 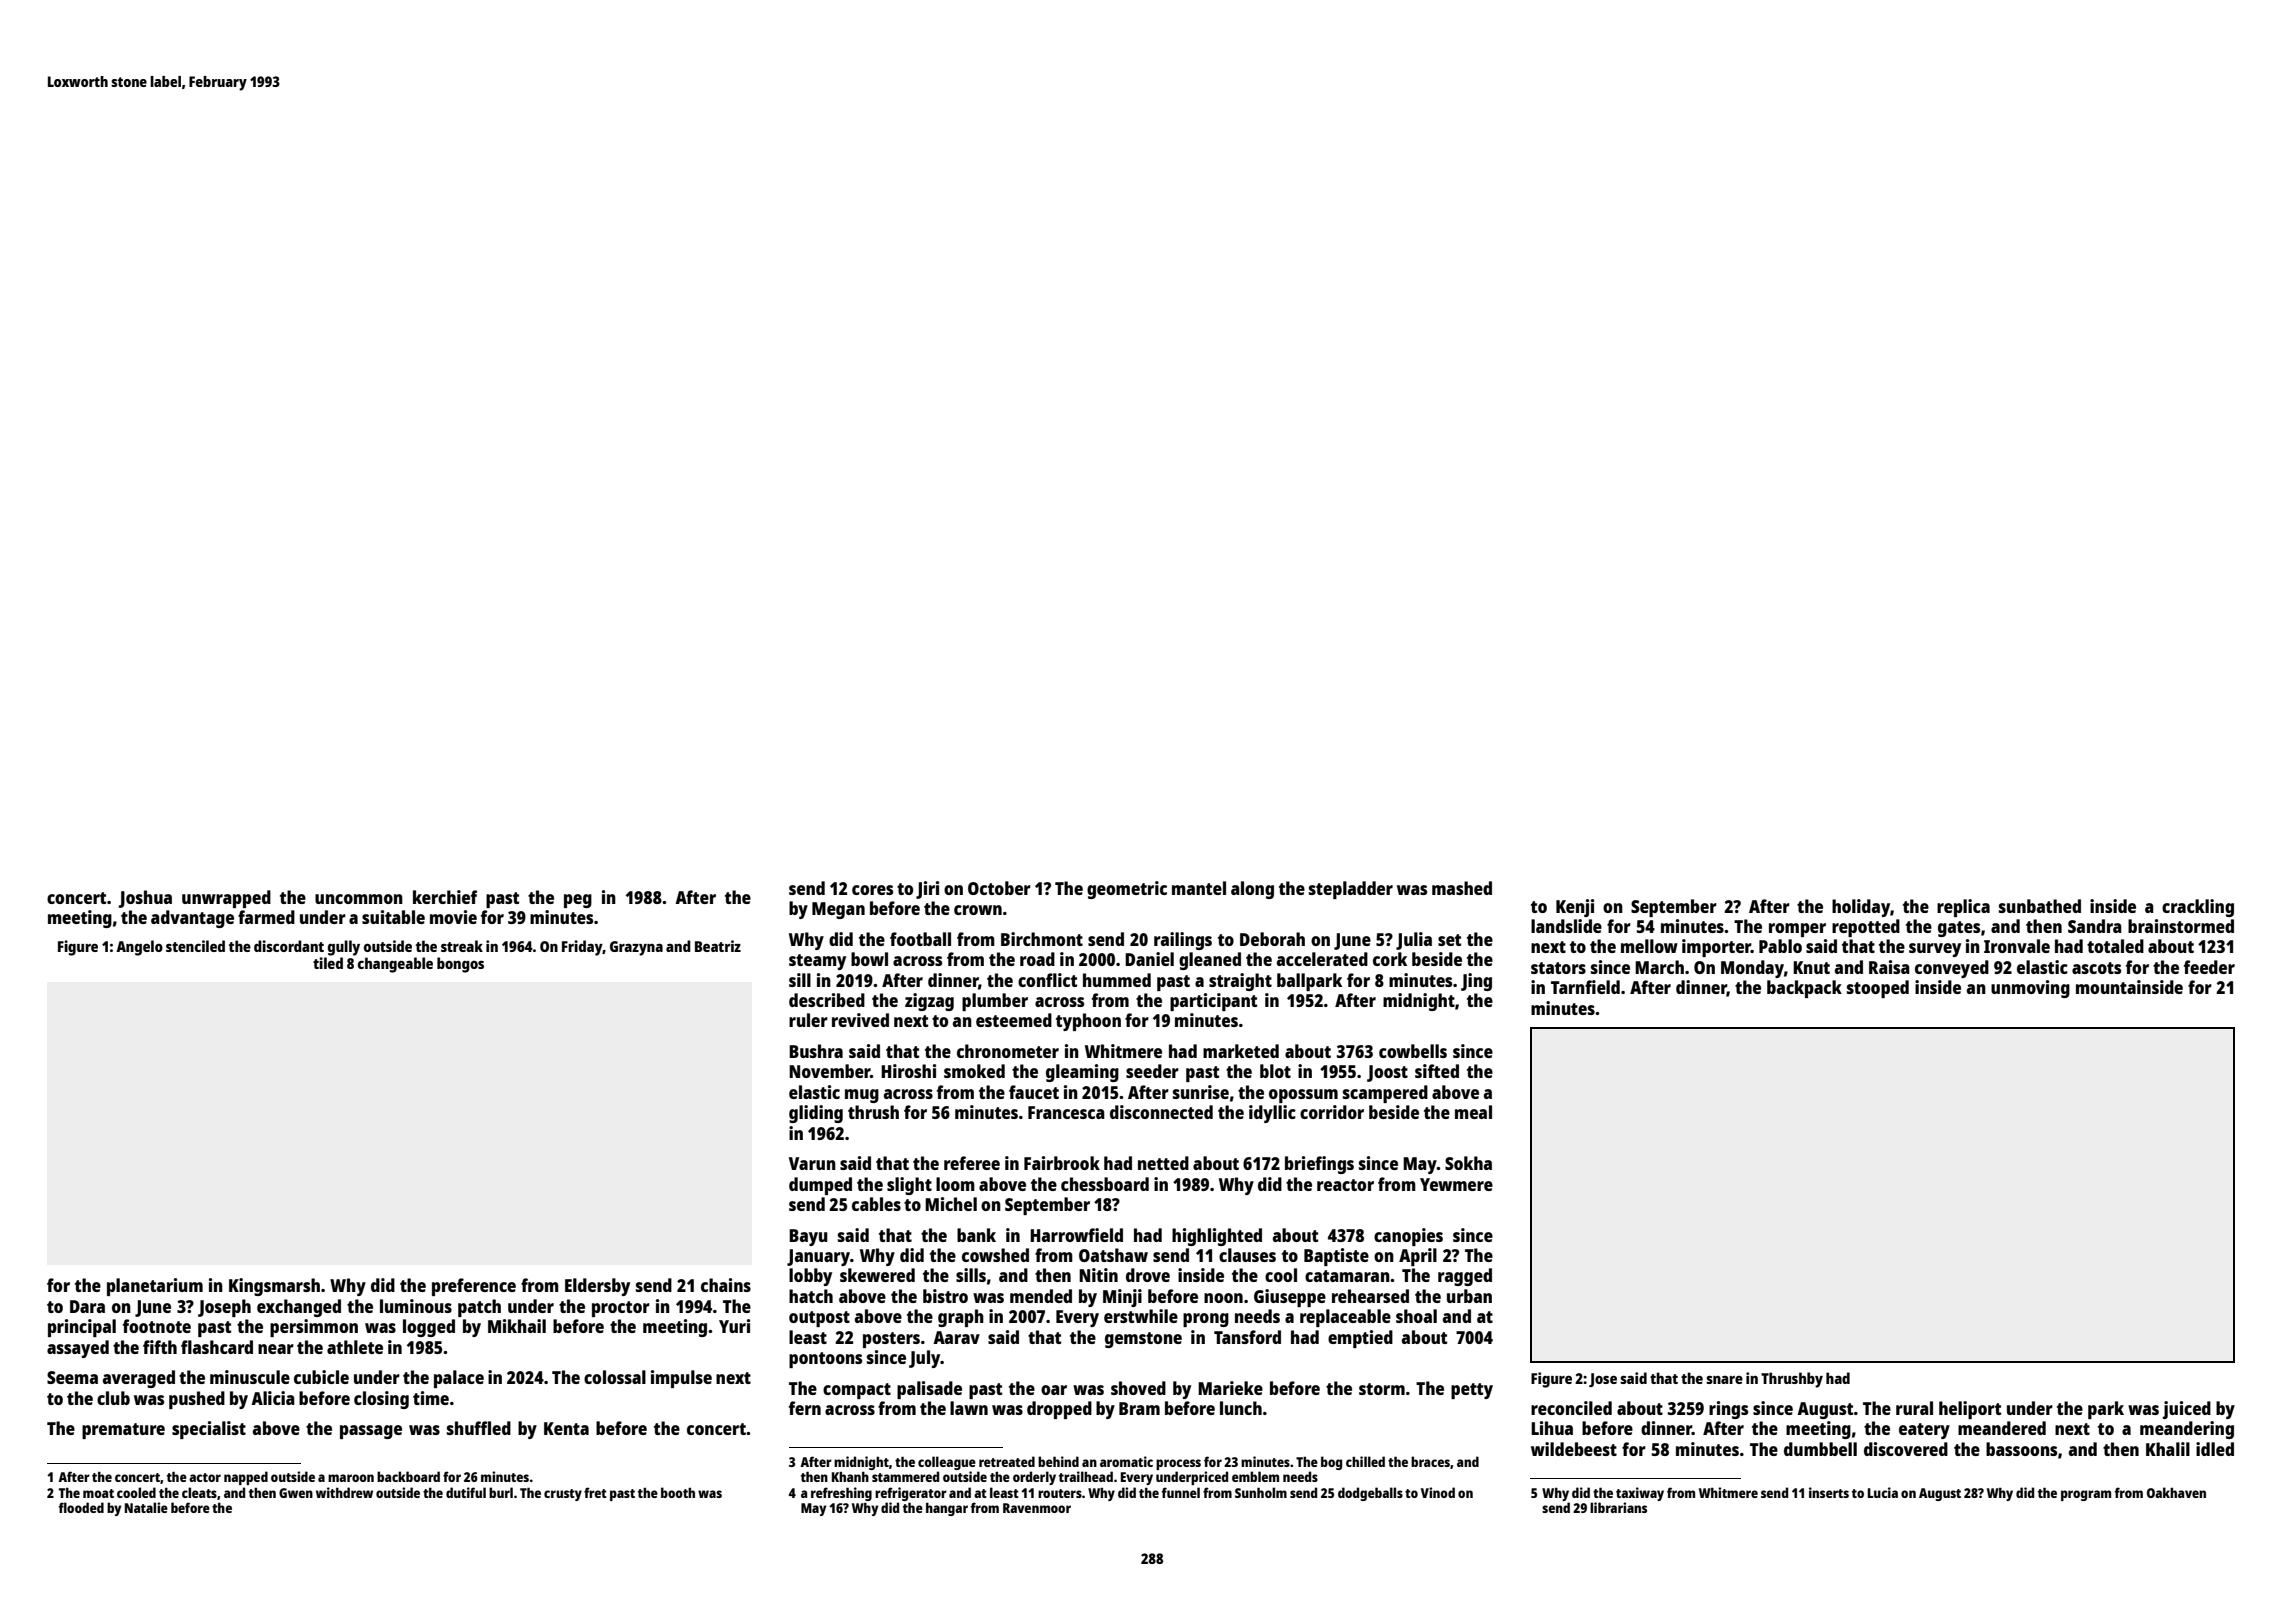 I want to click on planetarium, so click(x=155, y=1287).
